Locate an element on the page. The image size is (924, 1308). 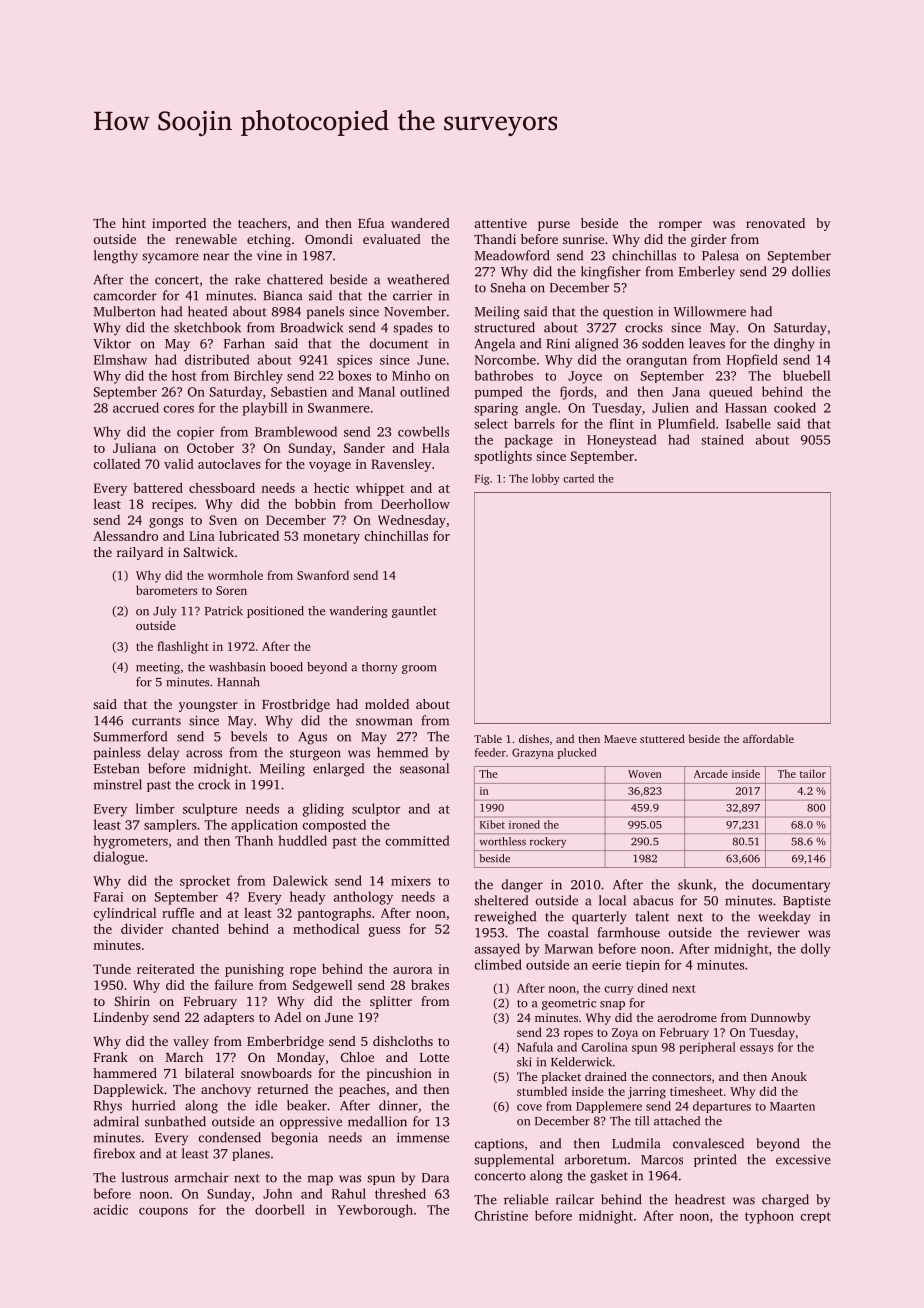
aurora is located at coordinates (412, 970).
